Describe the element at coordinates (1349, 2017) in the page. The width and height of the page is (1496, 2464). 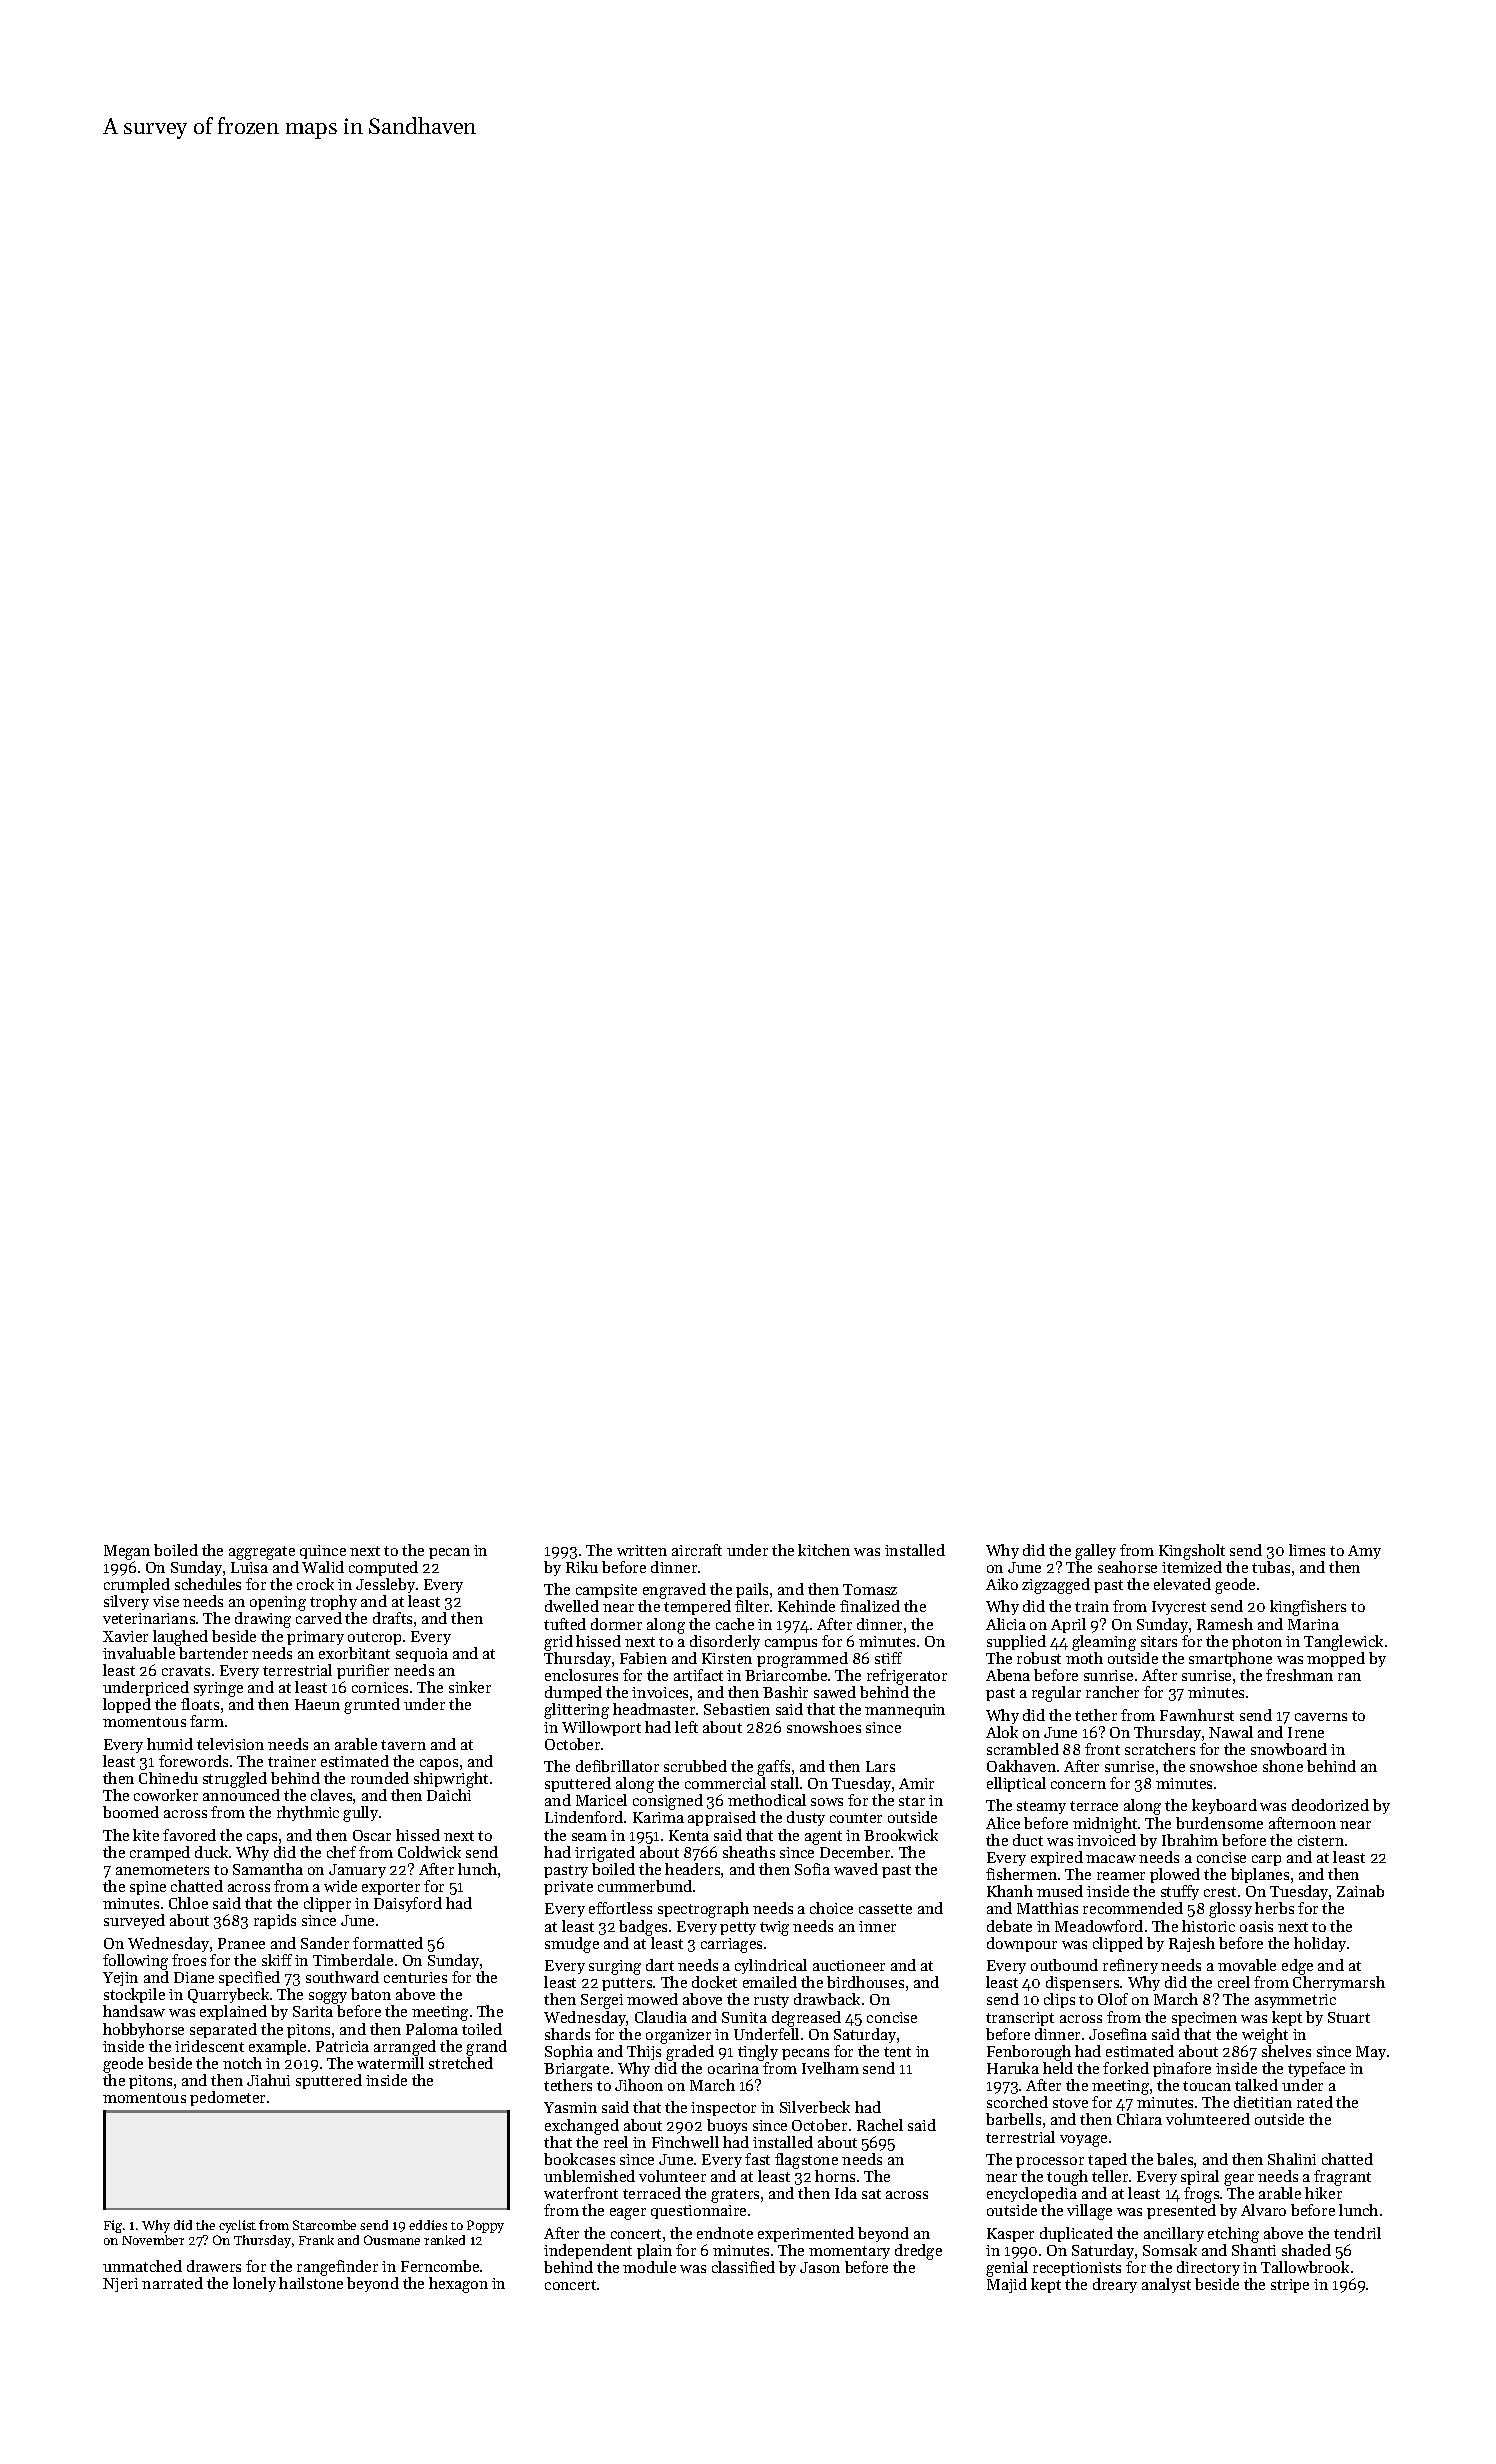
I see `Stuart` at that location.
